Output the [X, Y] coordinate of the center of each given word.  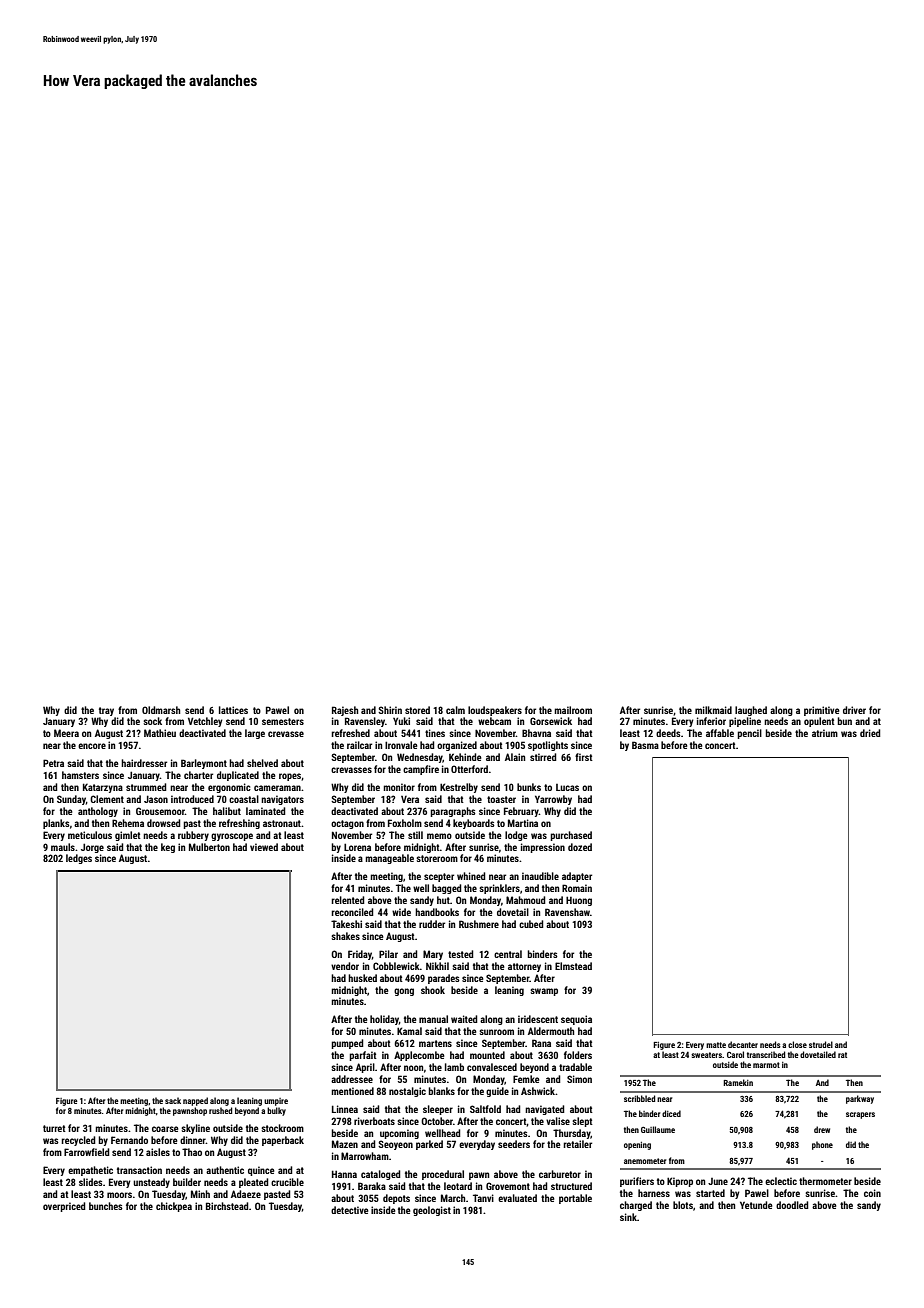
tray [106, 711]
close [797, 1044]
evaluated [517, 1198]
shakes [345, 936]
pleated [254, 1183]
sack [173, 1100]
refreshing [239, 824]
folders [578, 1055]
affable [720, 733]
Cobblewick [396, 966]
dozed [580, 847]
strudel [821, 1044]
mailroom [573, 710]
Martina [523, 823]
